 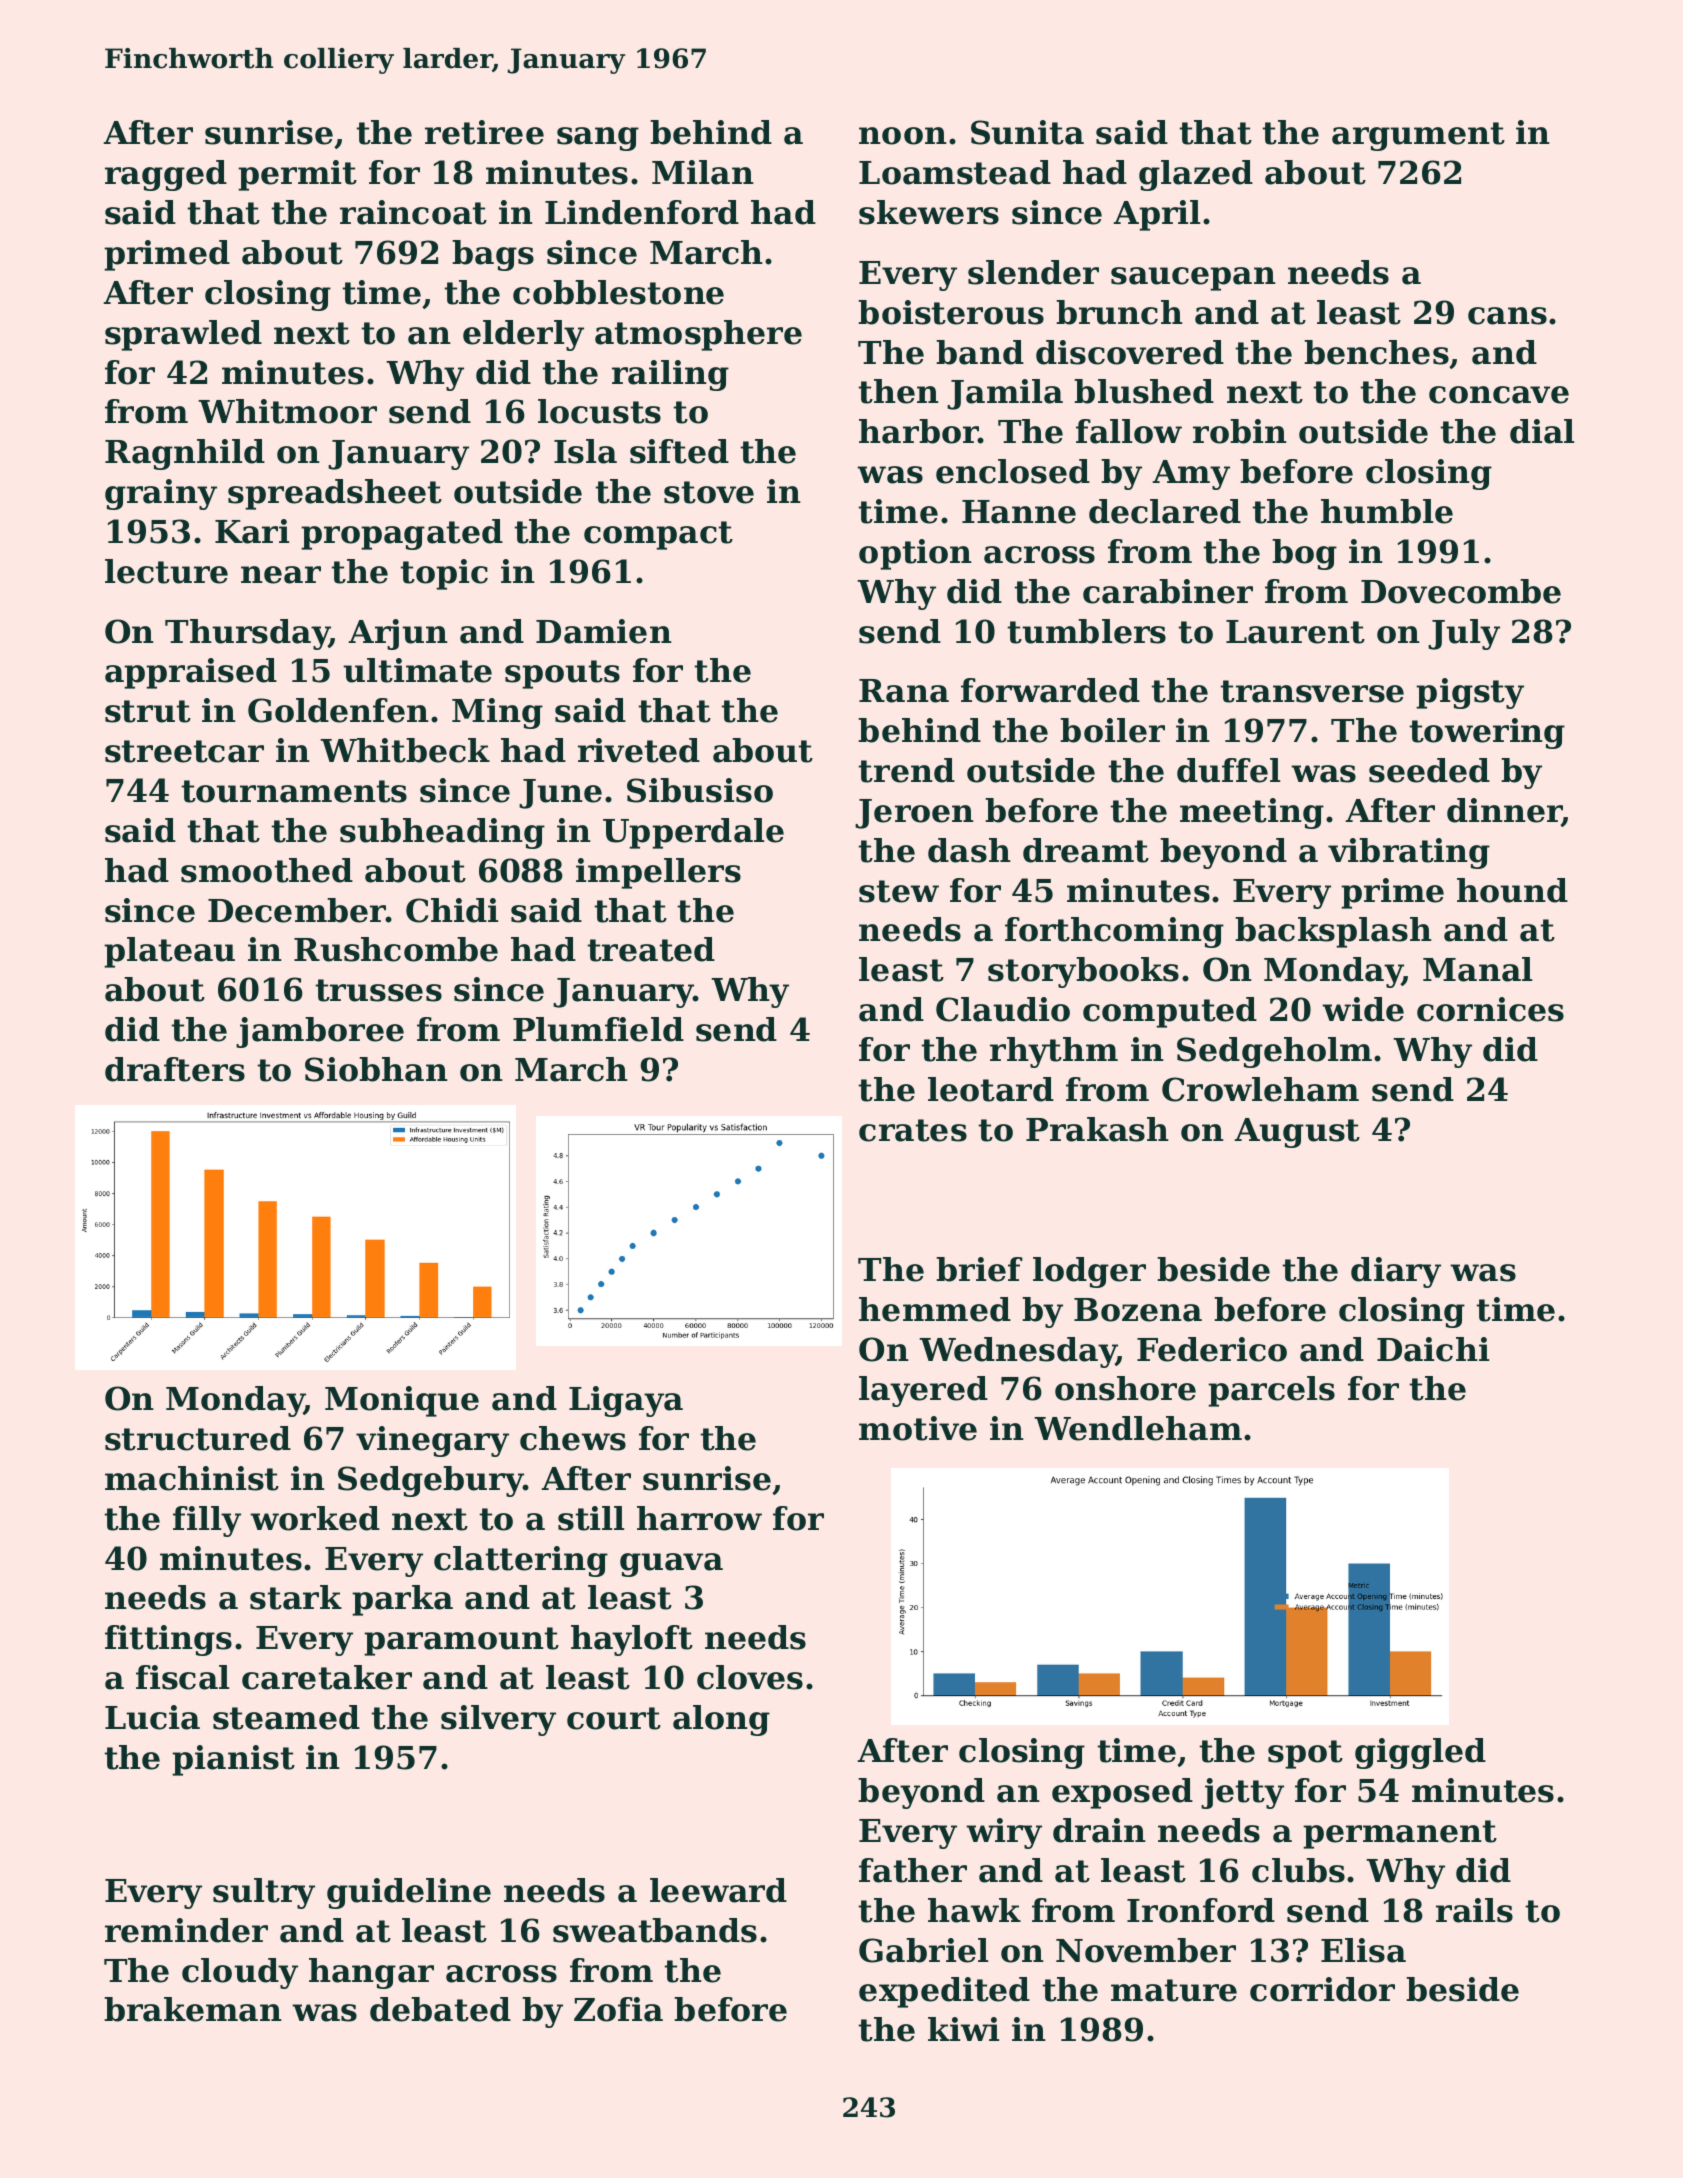 I want to click on Jamila, so click(x=1005, y=394).
